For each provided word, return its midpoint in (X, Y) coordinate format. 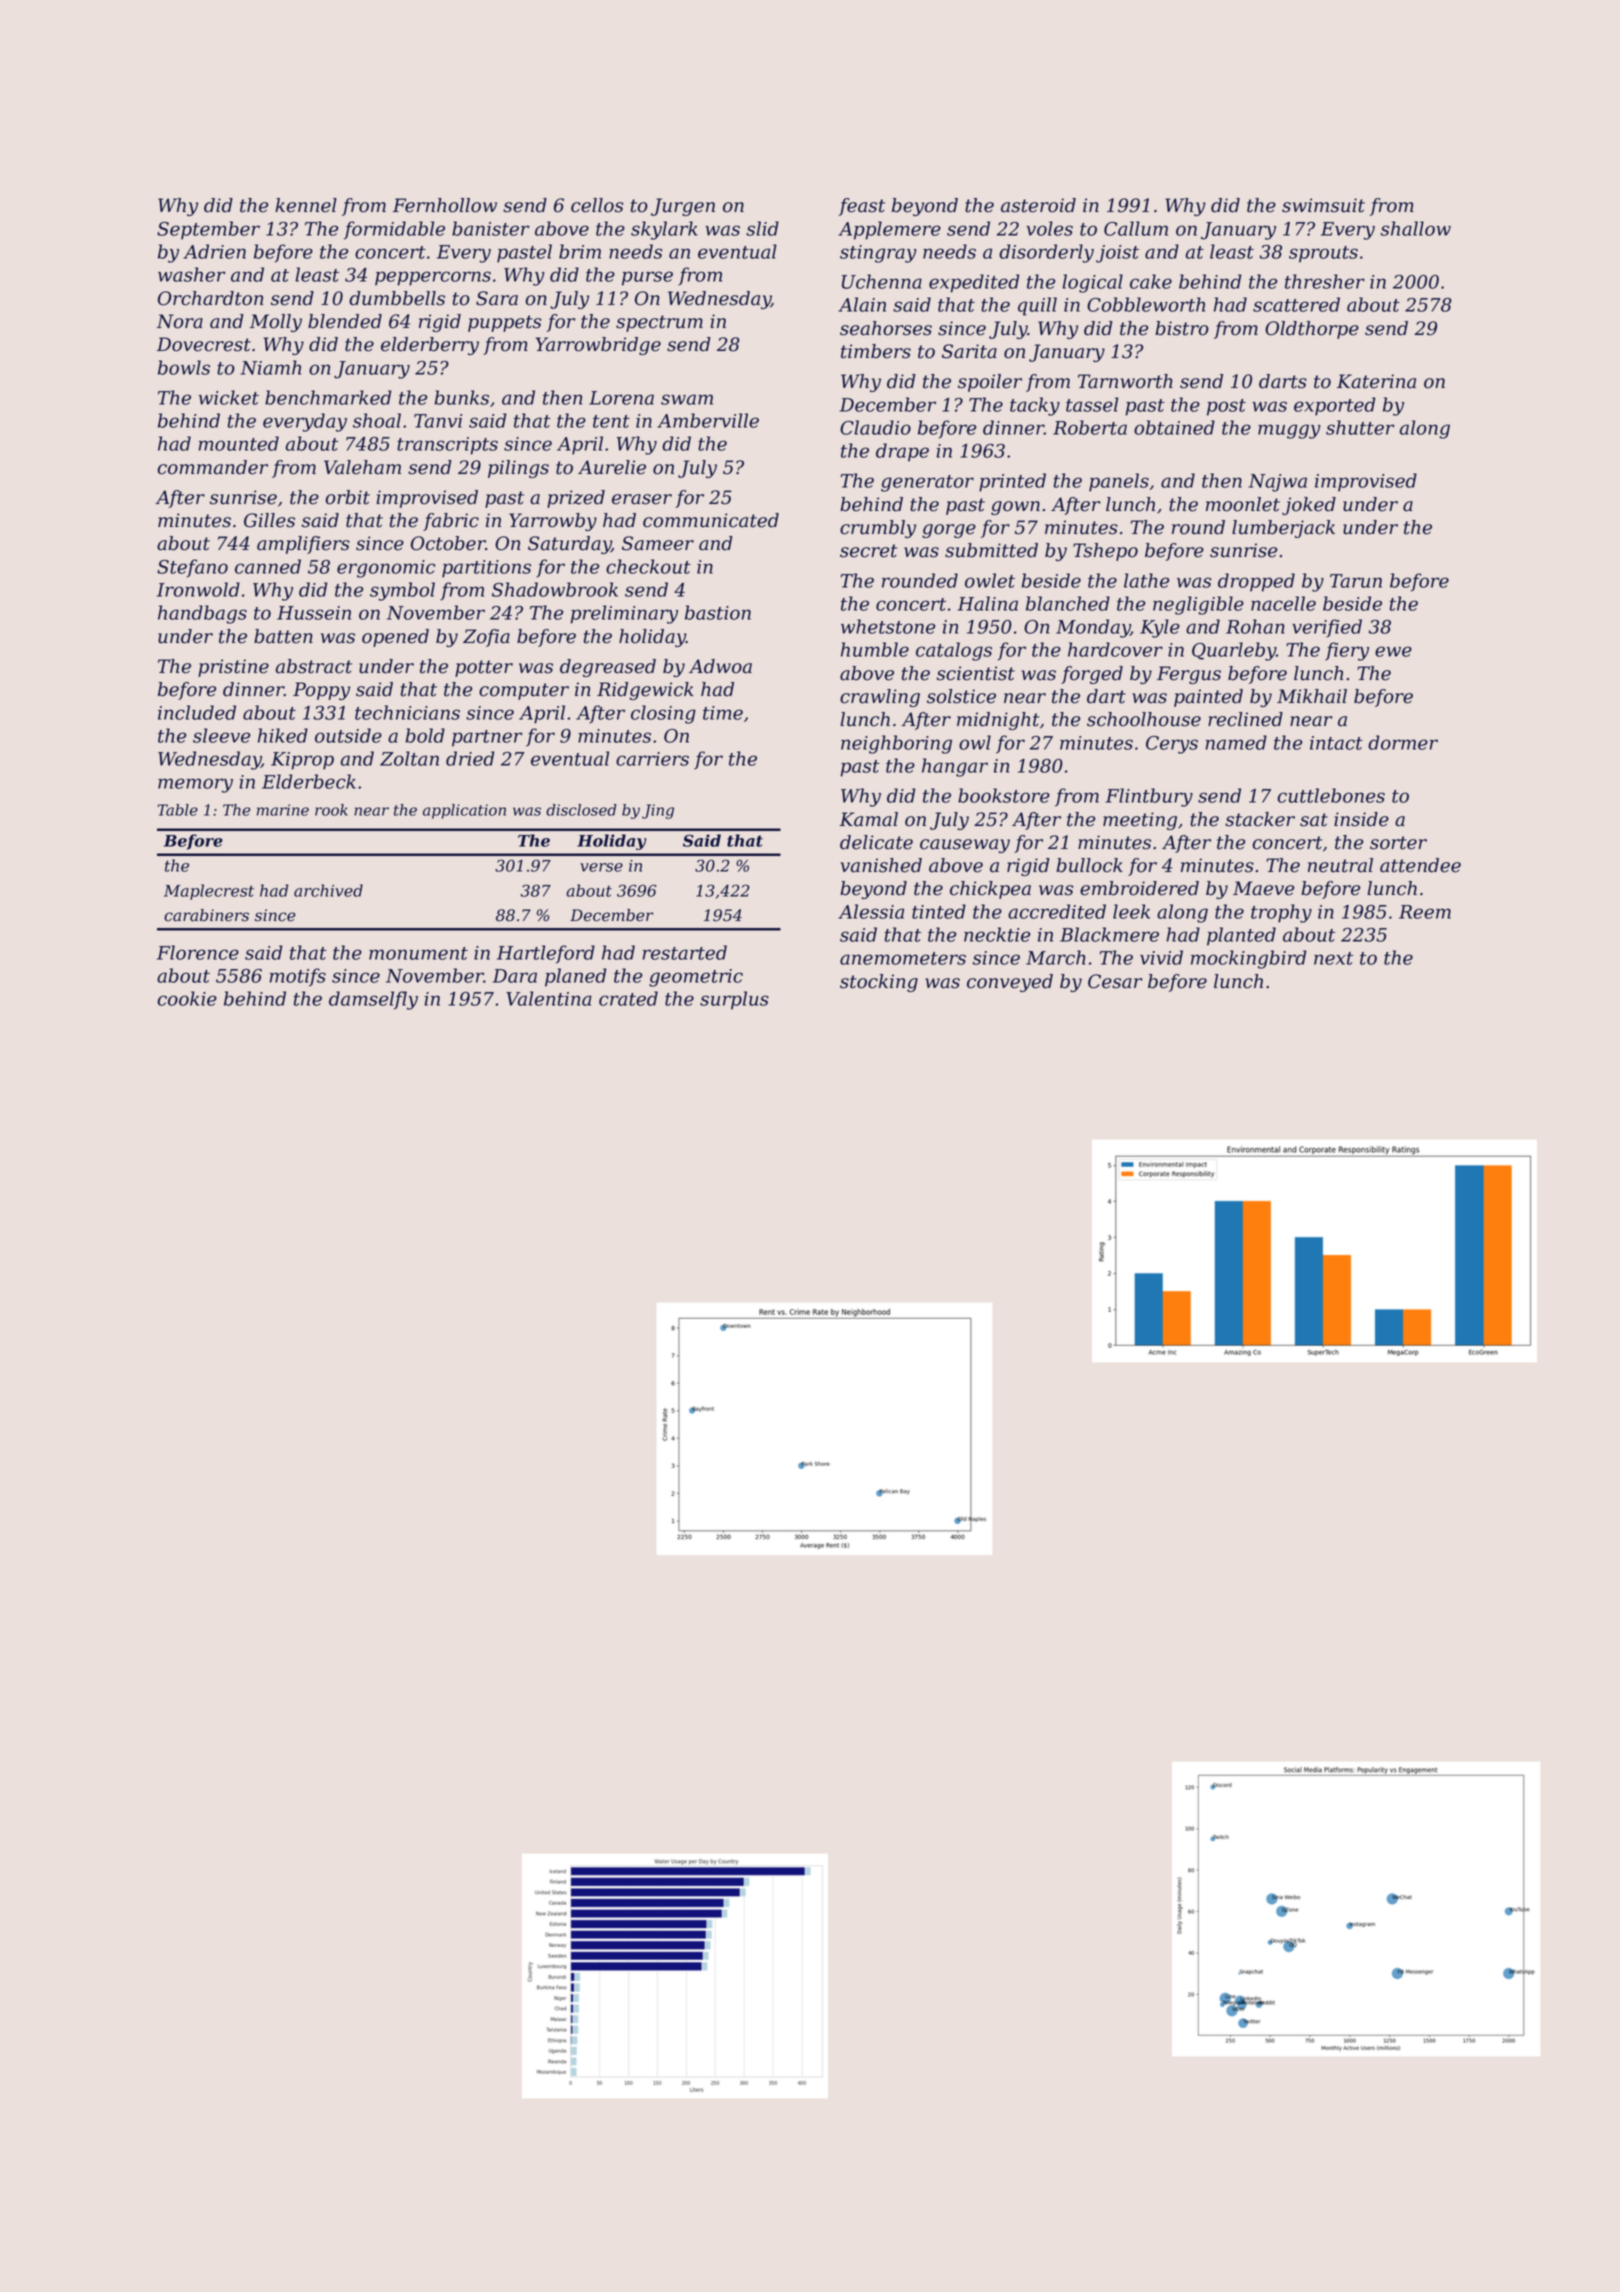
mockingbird (1249, 959)
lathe (1146, 580)
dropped (1256, 582)
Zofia (486, 638)
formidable (394, 230)
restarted (684, 952)
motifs (297, 977)
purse (647, 278)
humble (875, 649)
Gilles (269, 520)
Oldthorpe (1312, 330)
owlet (990, 580)
